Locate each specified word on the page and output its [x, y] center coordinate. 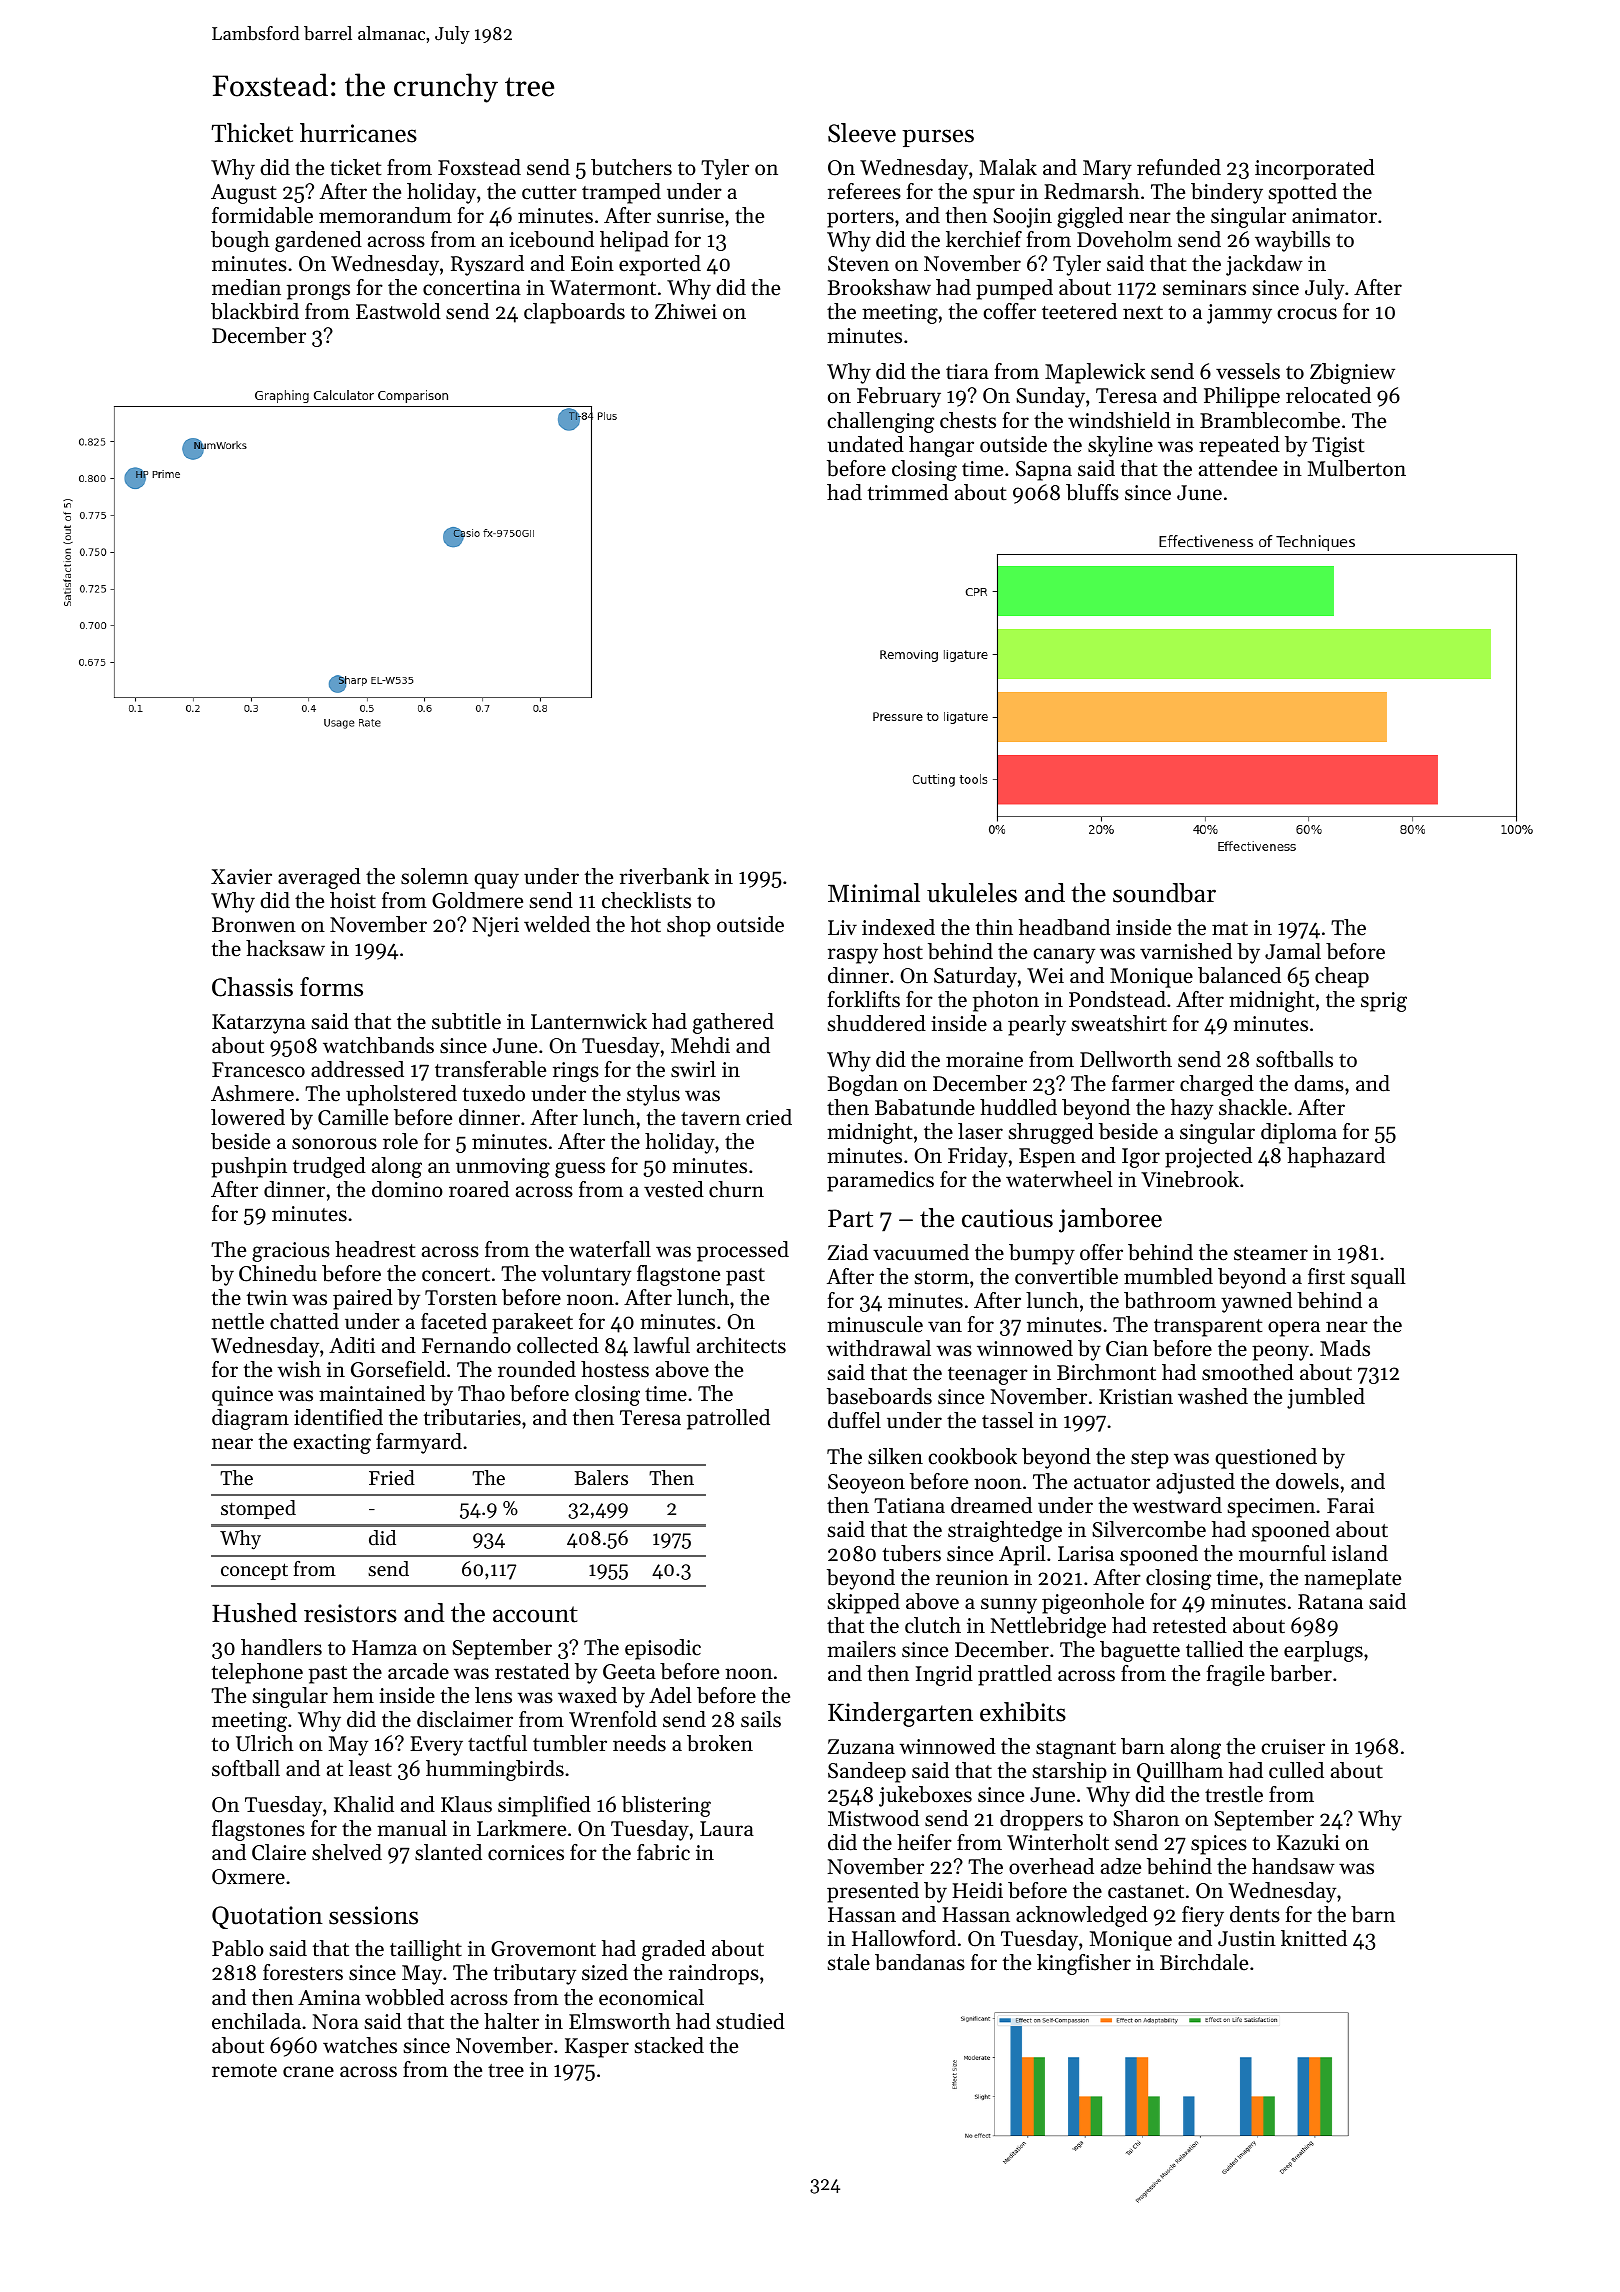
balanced [1239, 975]
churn [736, 1189]
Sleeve [862, 133]
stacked [669, 2045]
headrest [375, 1249]
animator [1334, 216]
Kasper [597, 2048]
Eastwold [398, 311]
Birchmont [1106, 1372]
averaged [319, 878]
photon [1006, 1001]
